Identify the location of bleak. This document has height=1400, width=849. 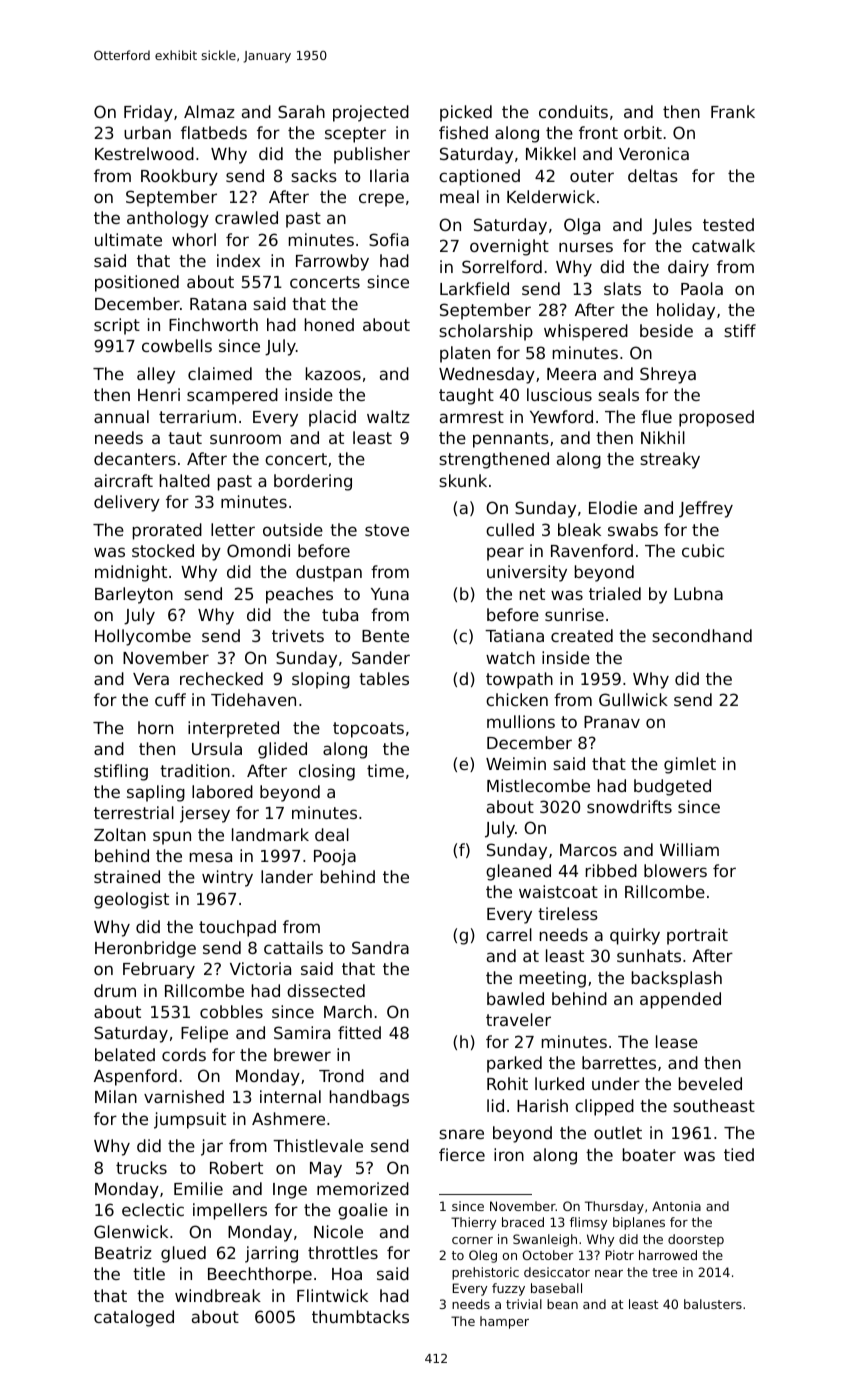
(579, 529).
